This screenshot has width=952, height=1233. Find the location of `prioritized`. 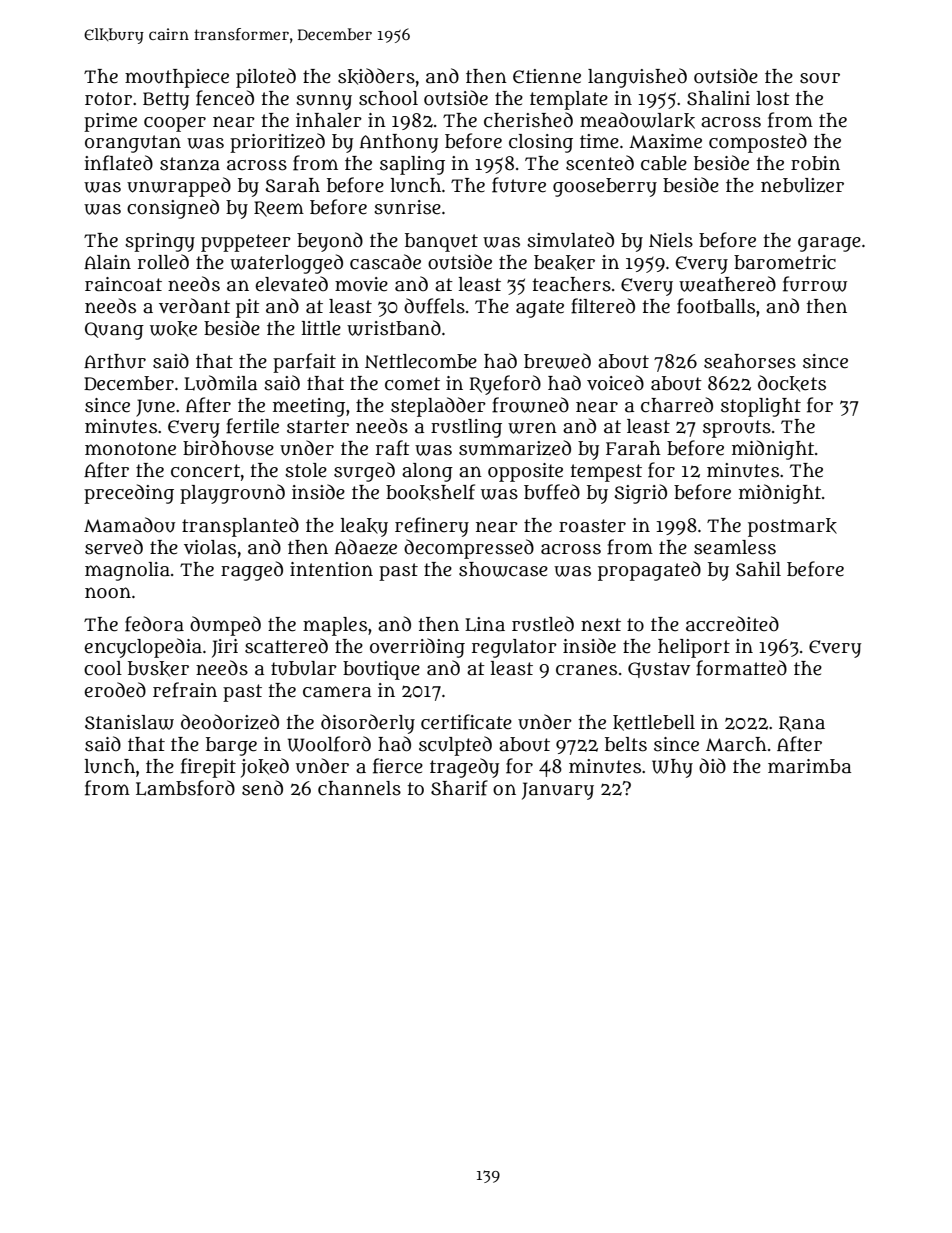

prioritized is located at coordinates (277, 143).
